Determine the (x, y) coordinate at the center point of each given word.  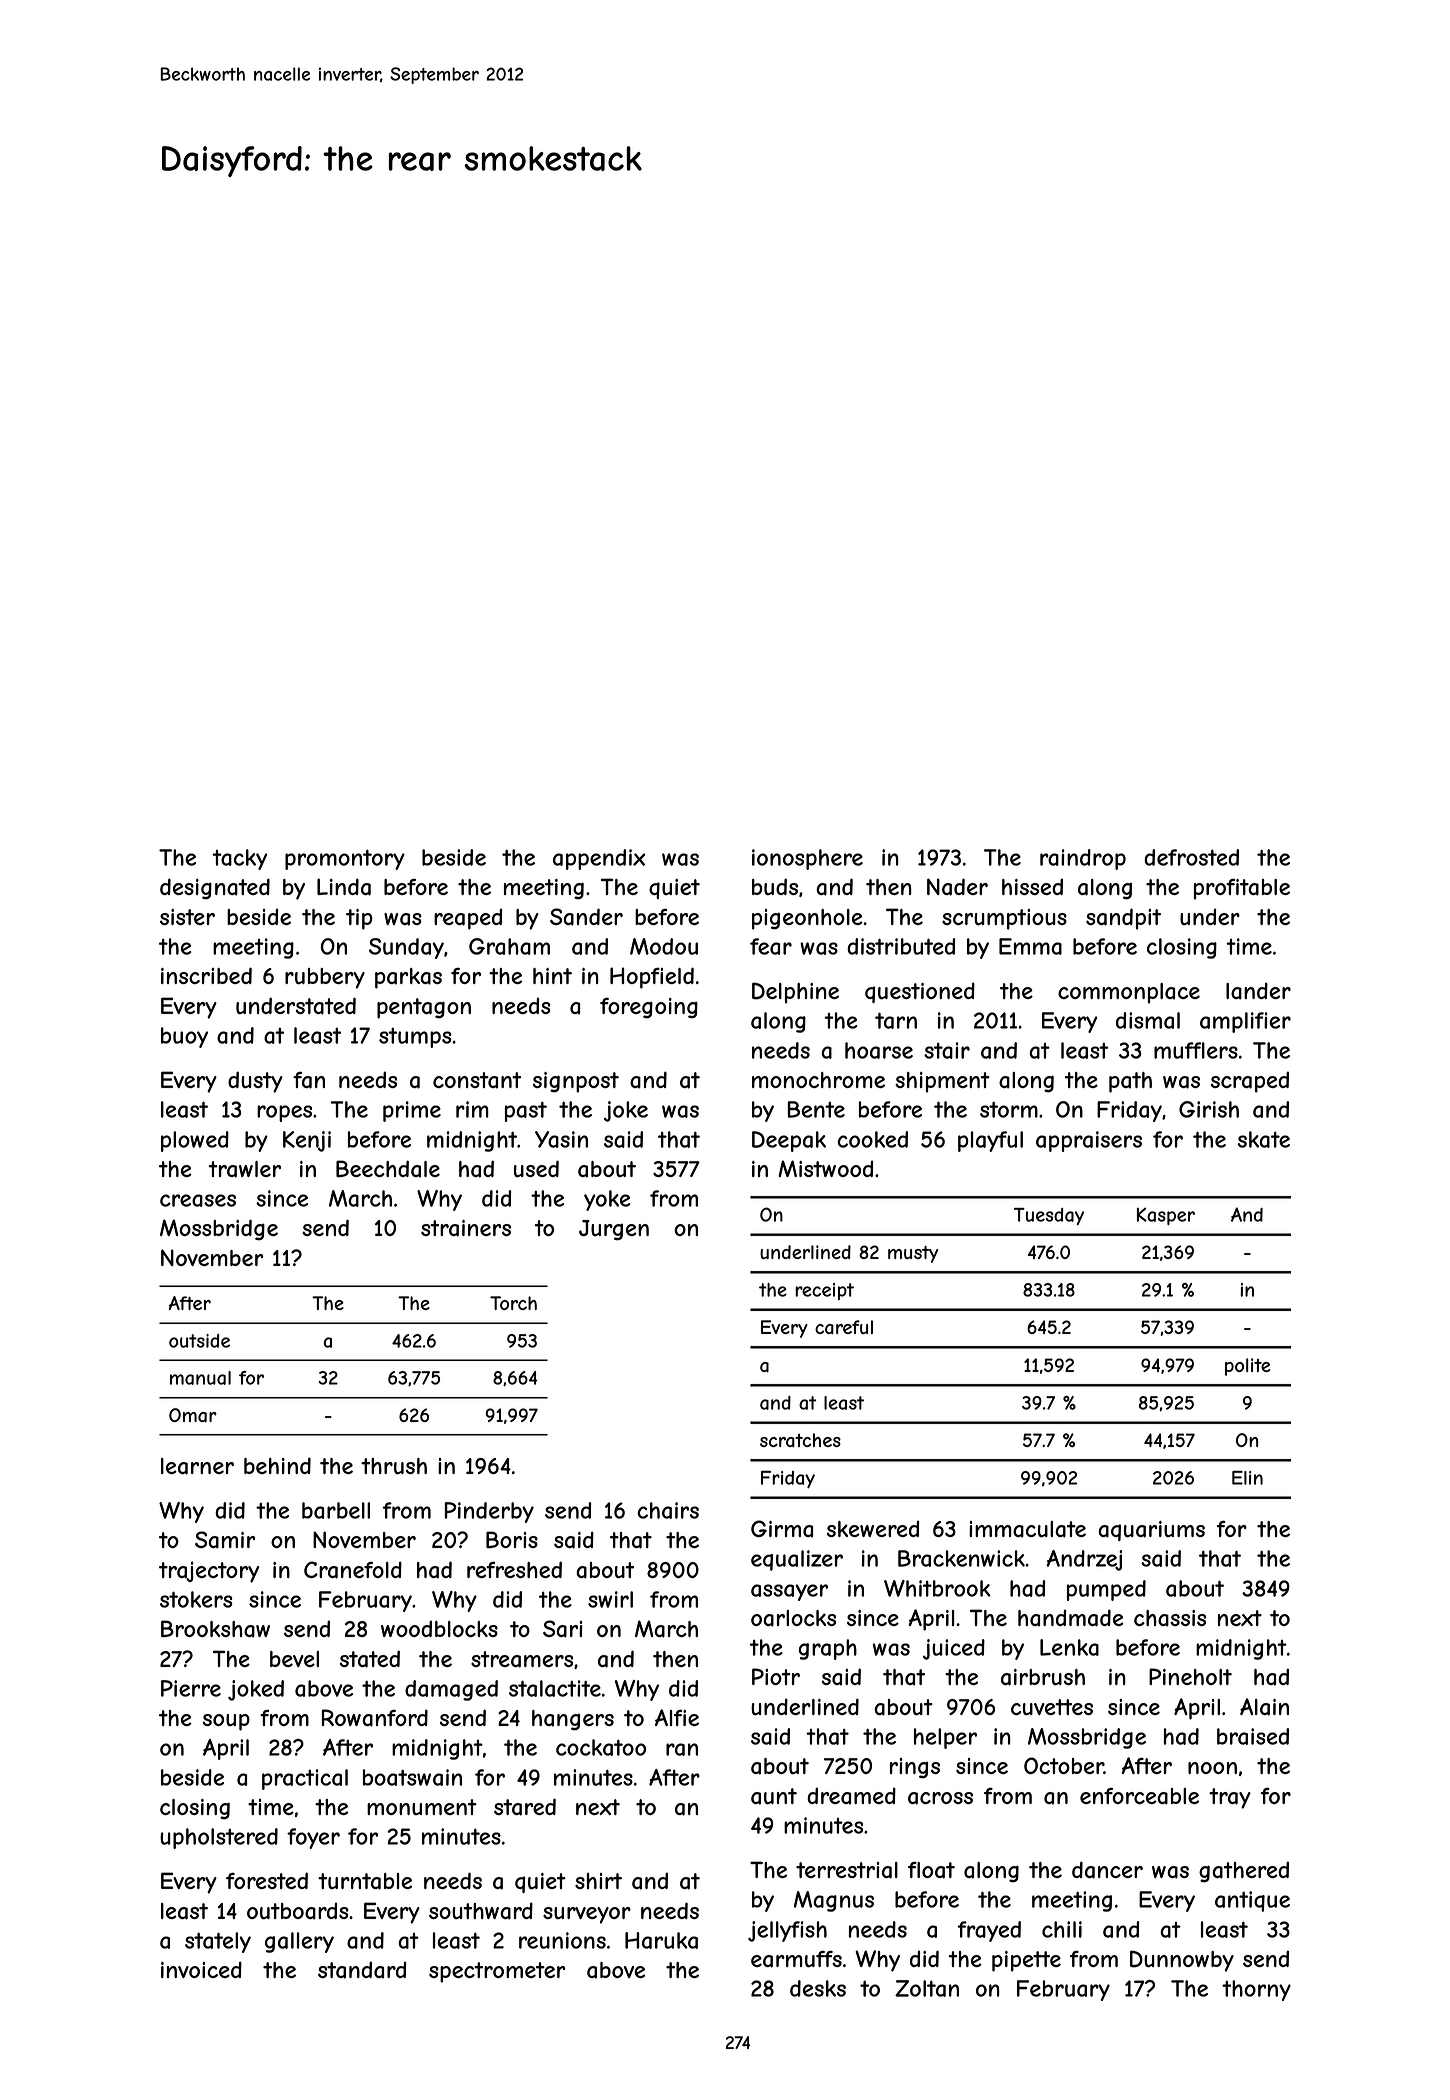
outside (199, 1341)
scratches (800, 1440)
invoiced (201, 1969)
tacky (239, 859)
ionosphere (807, 859)
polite (1247, 1367)
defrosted (1191, 857)
